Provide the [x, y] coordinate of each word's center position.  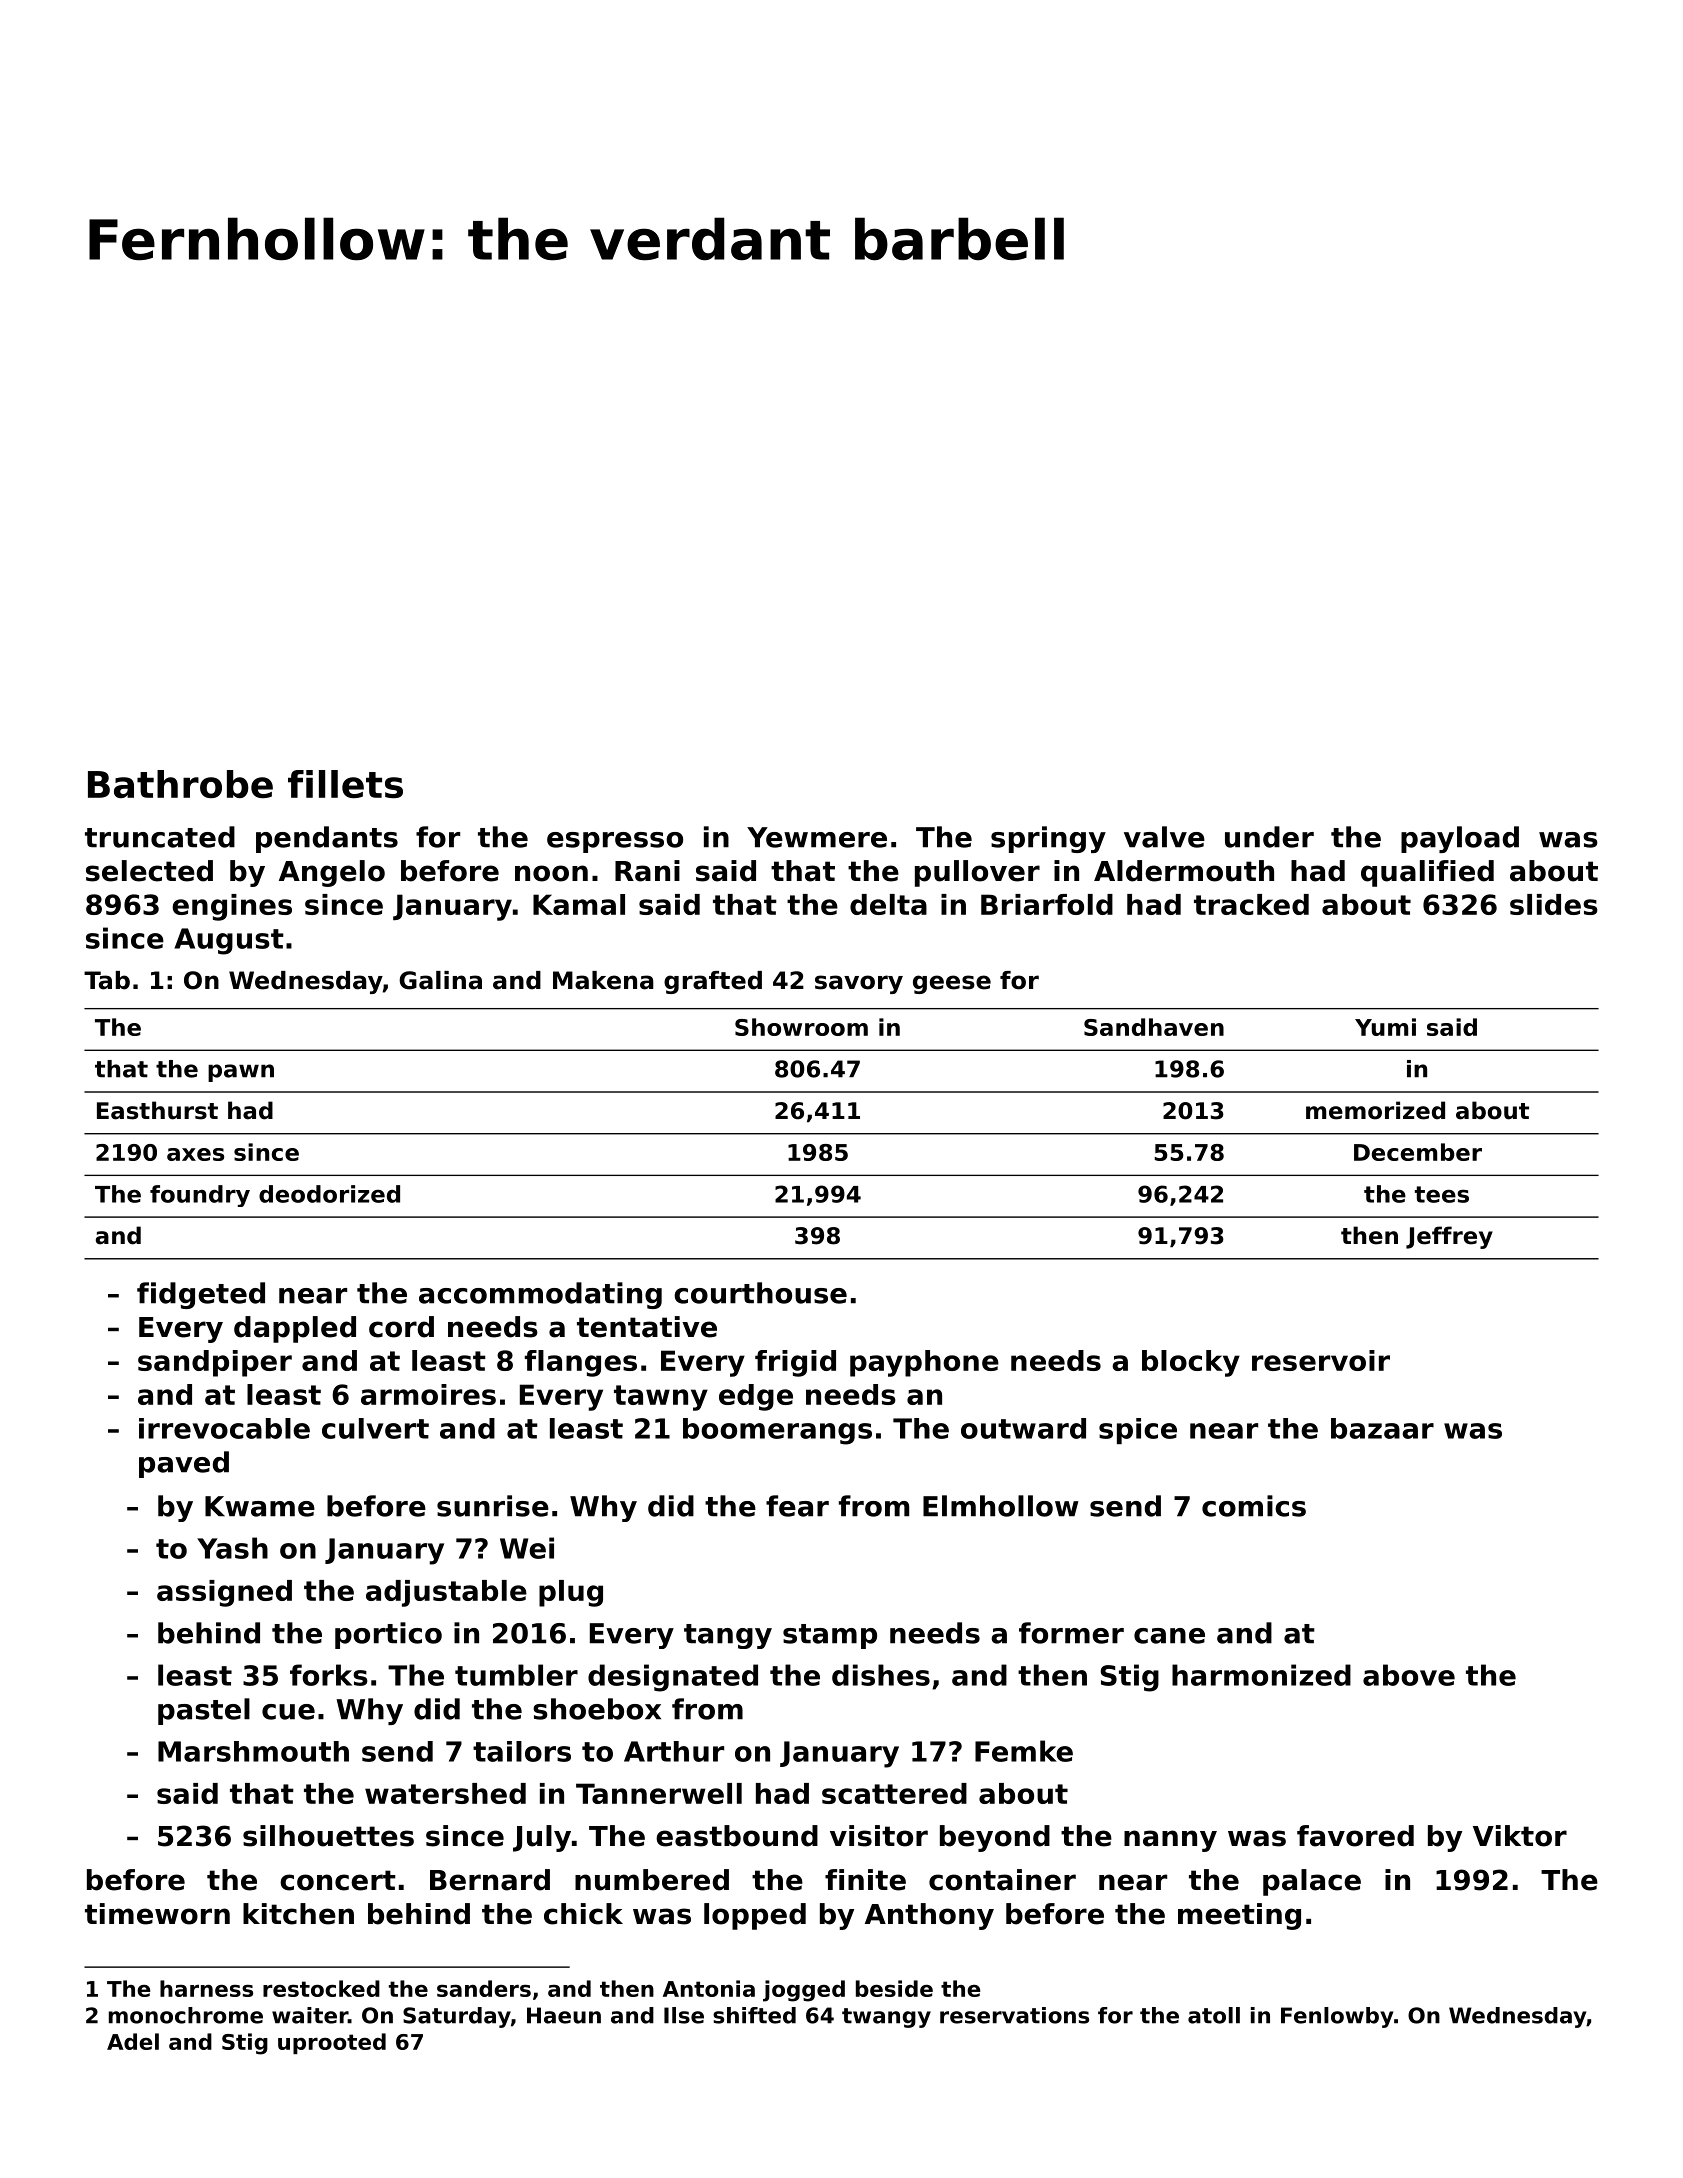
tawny [661, 1398]
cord [401, 1327]
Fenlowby [1337, 2017]
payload [1460, 839]
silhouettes [328, 1836]
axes [195, 1154]
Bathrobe [180, 784]
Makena [603, 980]
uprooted [332, 2043]
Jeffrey [1449, 1237]
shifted [754, 2015]
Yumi [1385, 1027]
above [1409, 1675]
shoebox [597, 1709]
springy [1048, 839]
